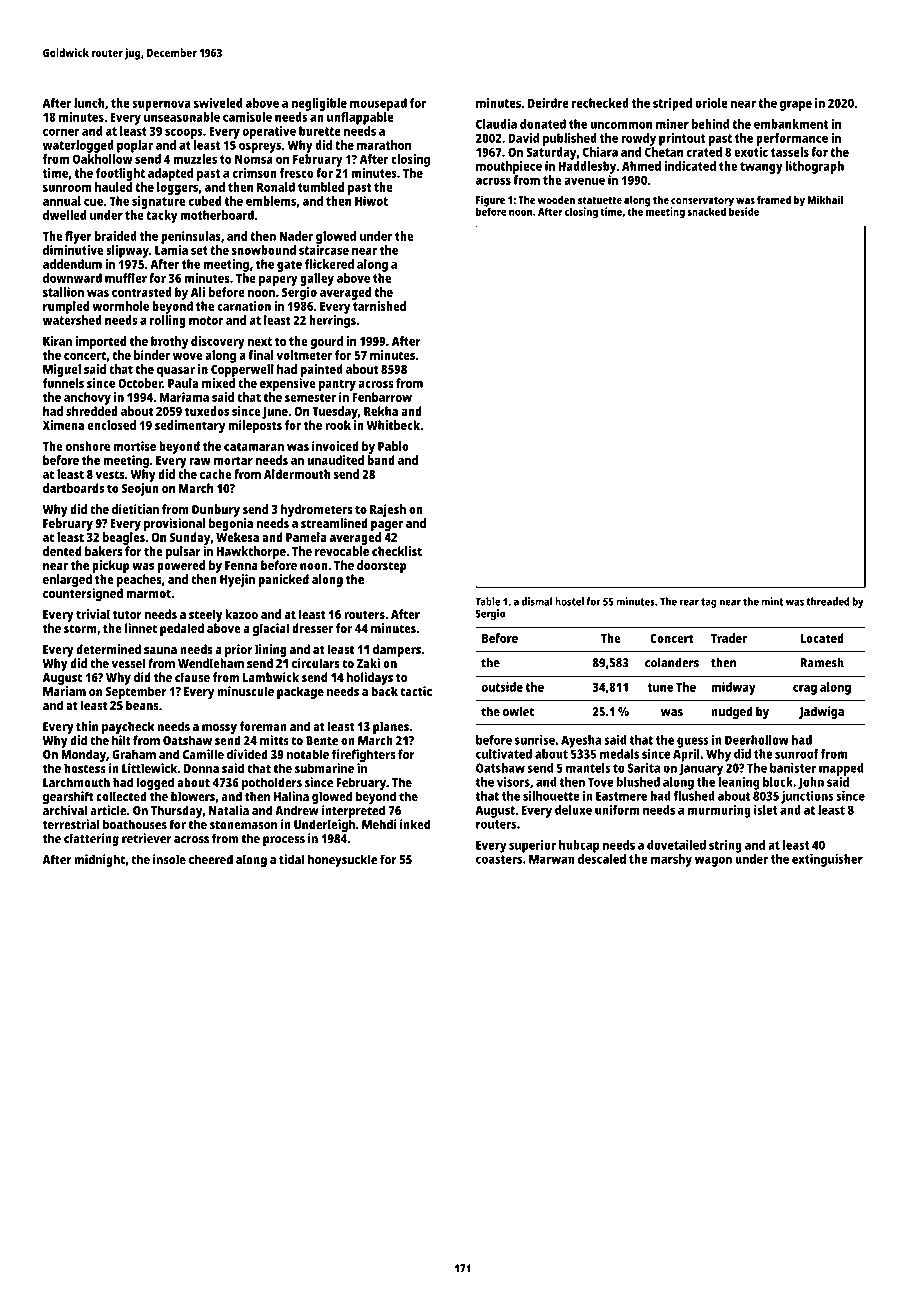 The height and width of the page is (1316, 908). Describe the element at coordinates (61, 132) in the page. I see `corner` at that location.
